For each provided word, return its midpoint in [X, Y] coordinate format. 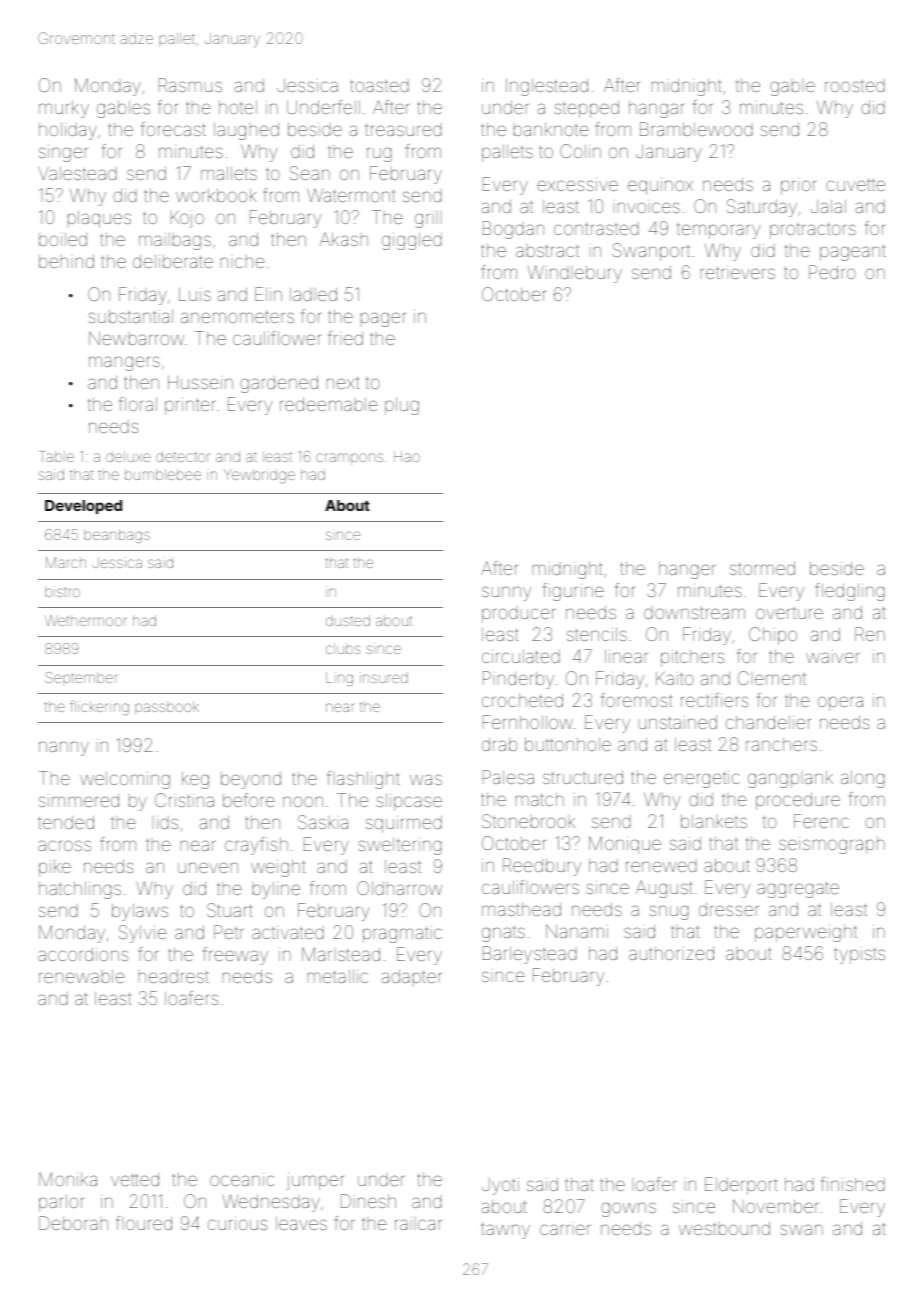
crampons [349, 459]
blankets [714, 821]
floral [138, 404]
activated [288, 932]
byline [276, 890]
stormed [762, 568]
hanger [687, 570]
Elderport [741, 1186]
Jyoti [500, 1186]
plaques [99, 219]
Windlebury [575, 274]
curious [237, 1223]
